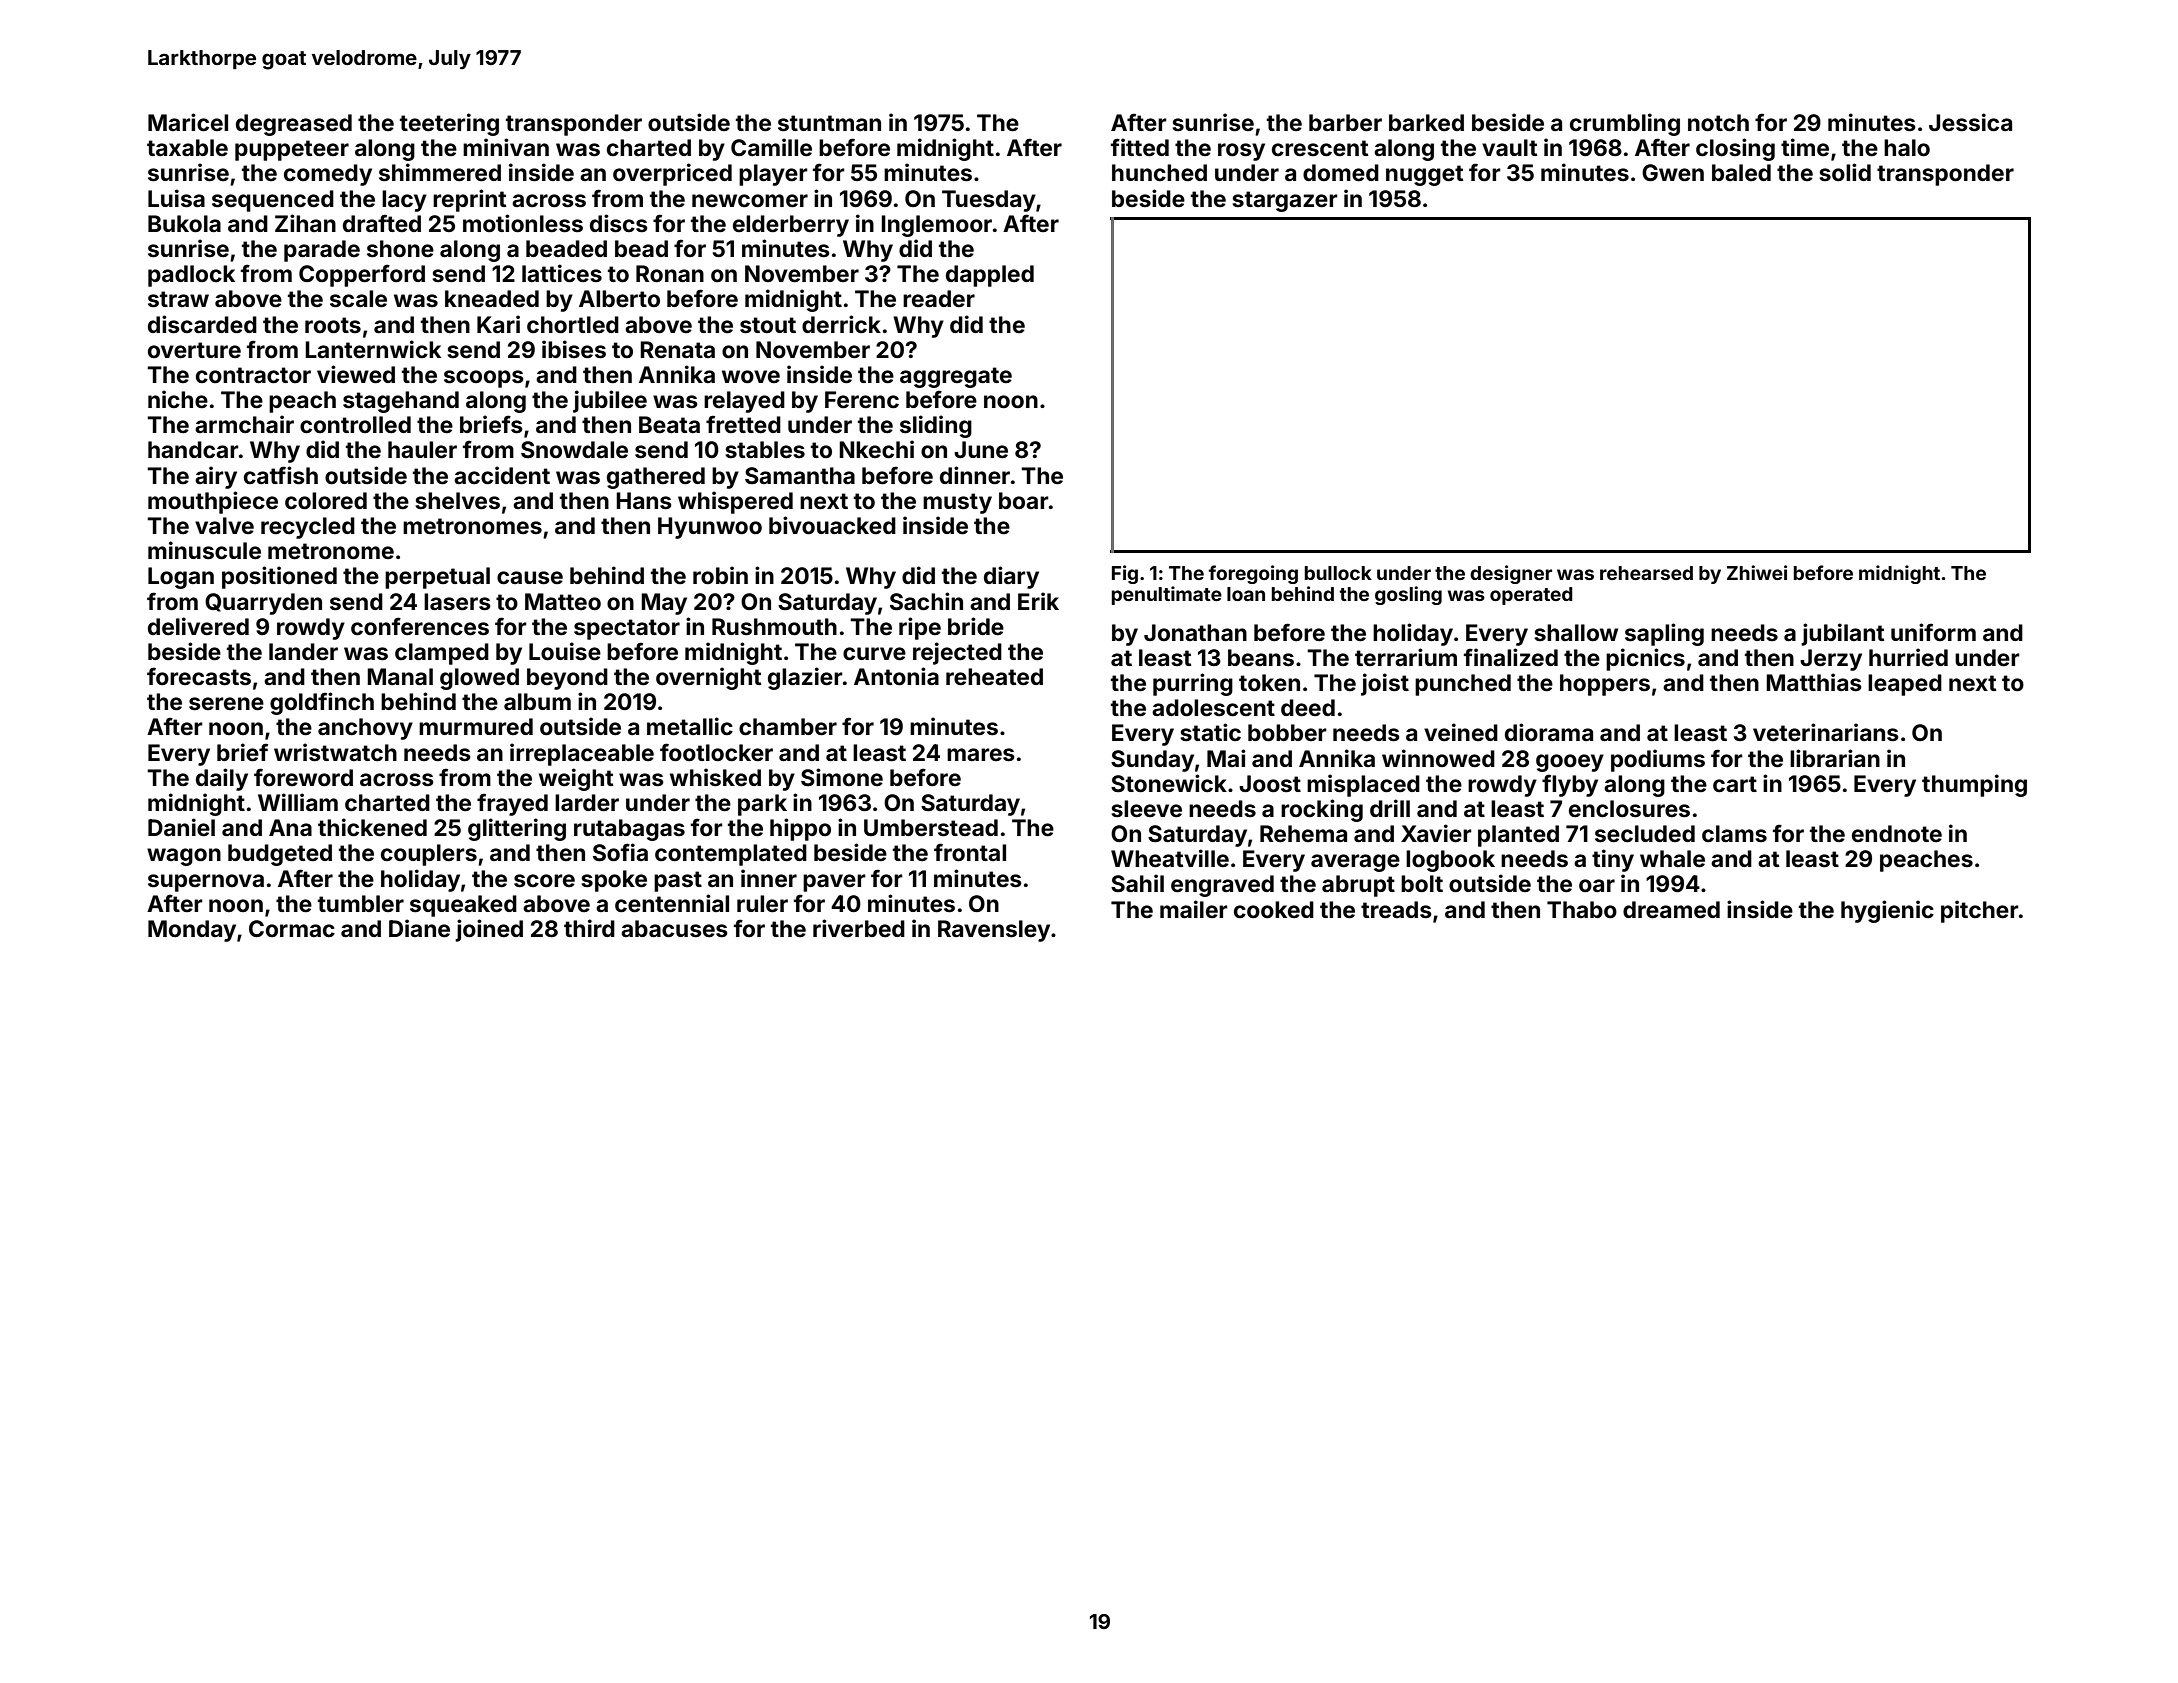 Image resolution: width=2178 pixels, height=1683 pixels. I want to click on Zhiwei, so click(1757, 572).
